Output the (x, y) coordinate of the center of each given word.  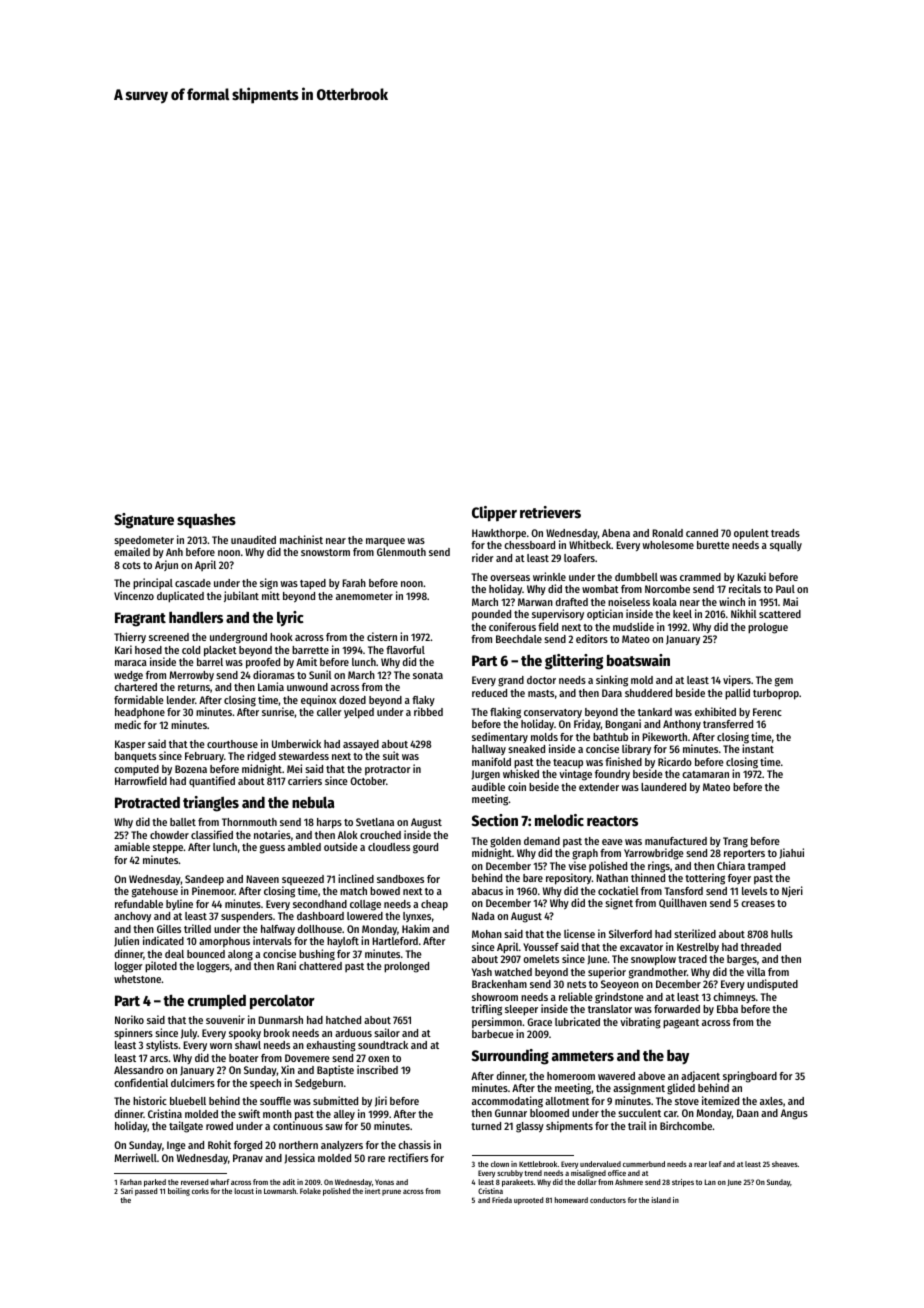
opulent (751, 534)
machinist (301, 539)
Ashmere (629, 1182)
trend (533, 1173)
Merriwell (136, 1157)
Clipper (494, 514)
